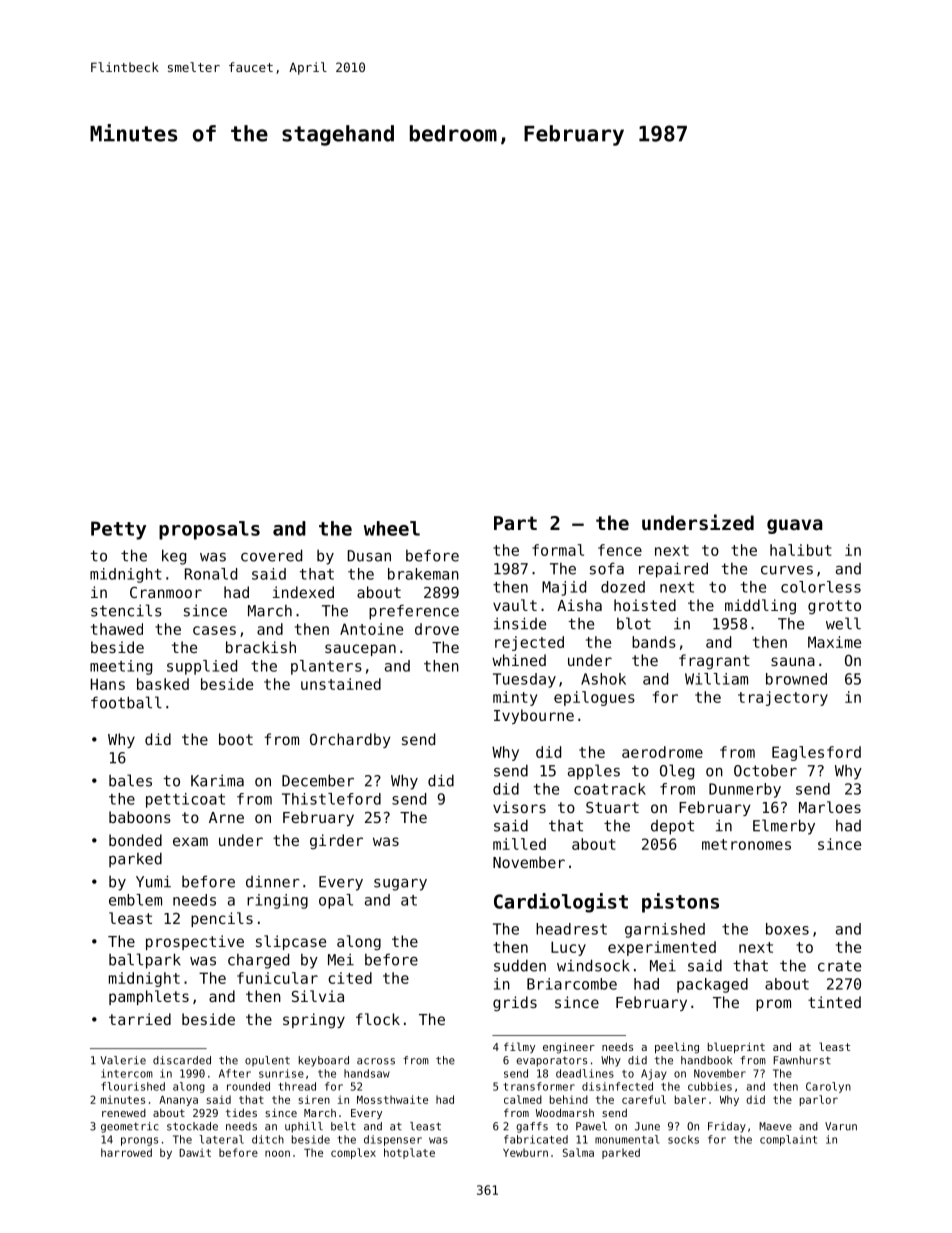 This screenshot has height=1233, width=952. I want to click on Ananya, so click(178, 1101).
